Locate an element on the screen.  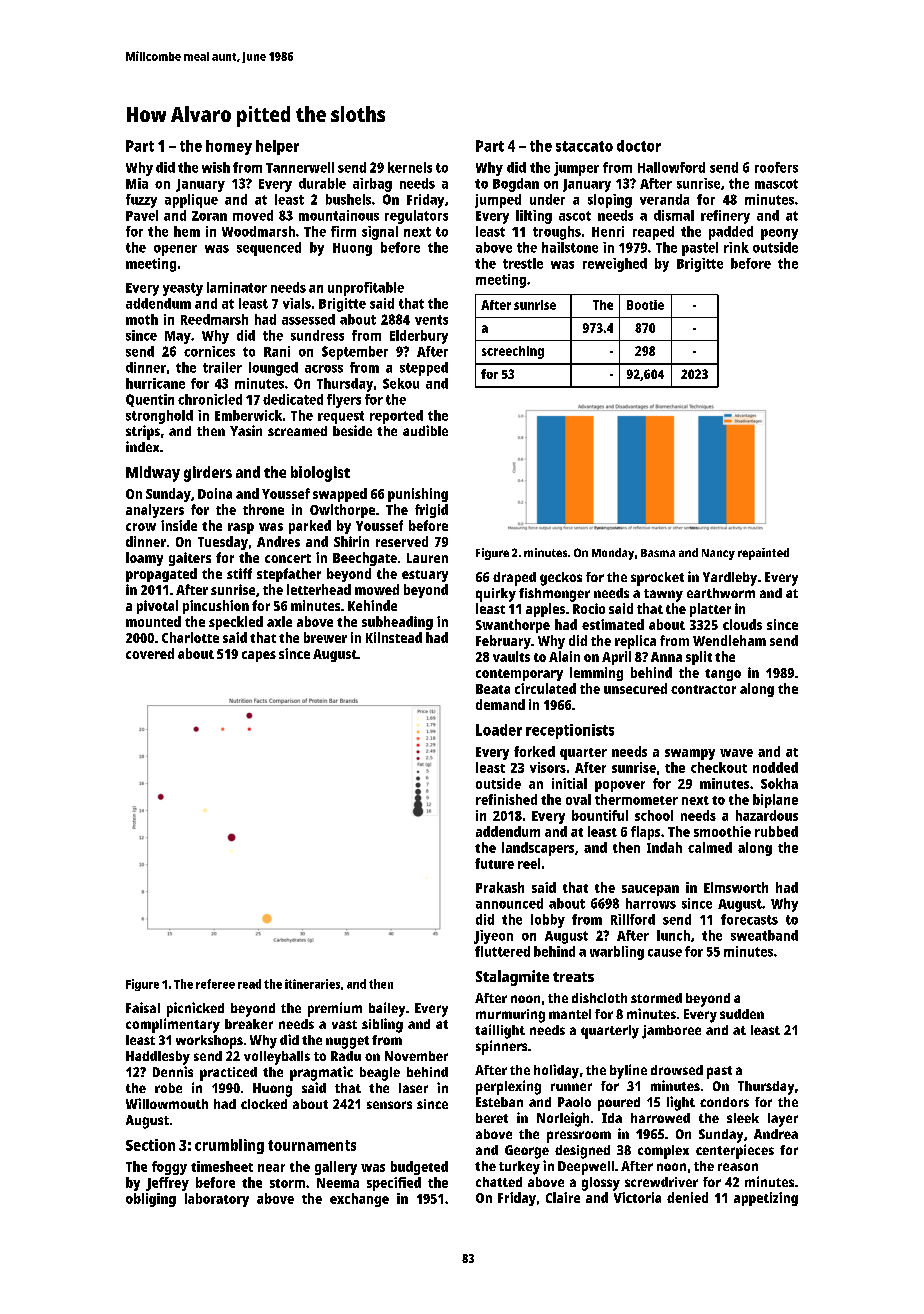
Tannerwell is located at coordinates (300, 167).
